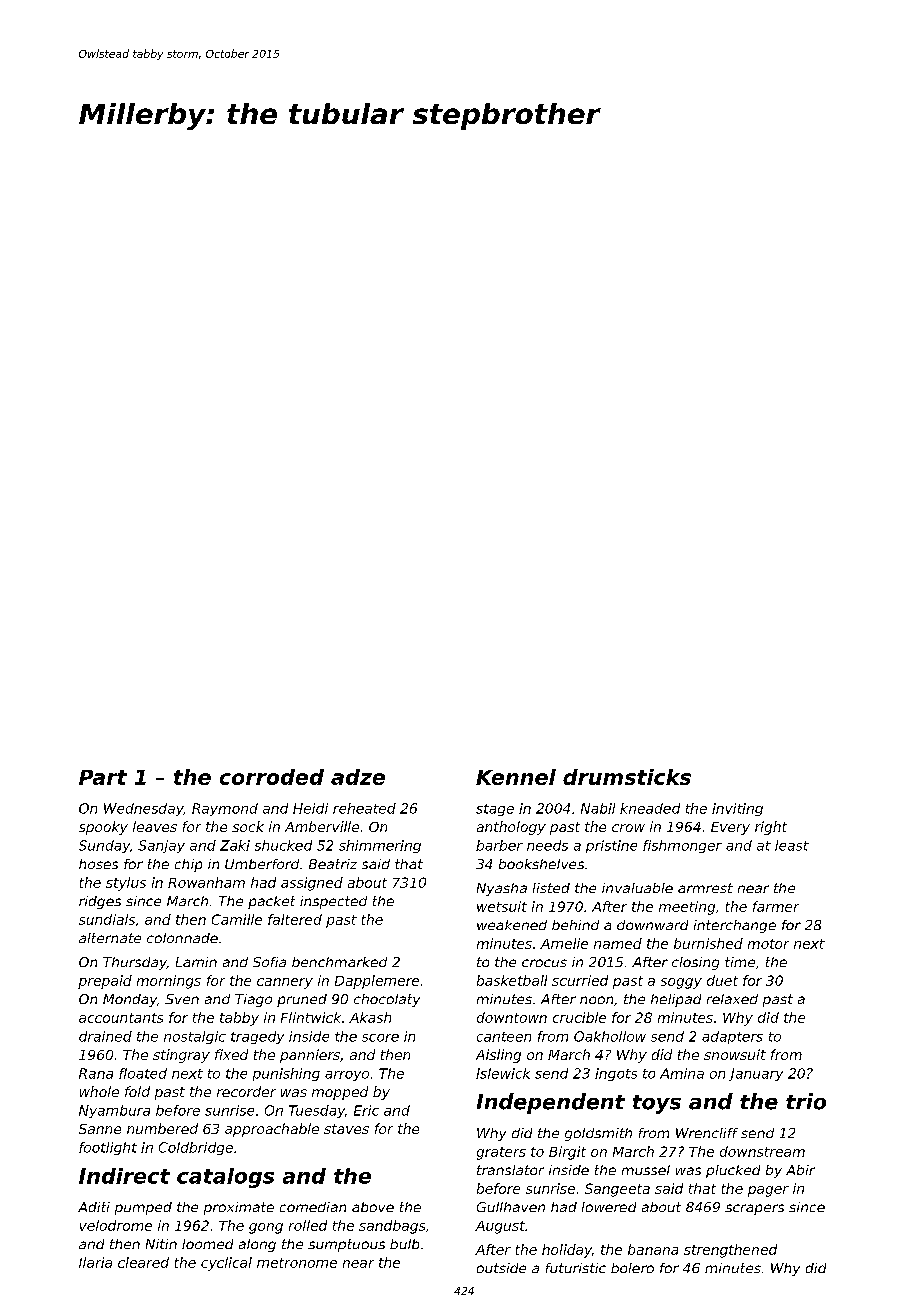 The width and height of the screenshot is (908, 1316). Describe the element at coordinates (126, 884) in the screenshot. I see `stylus` at that location.
